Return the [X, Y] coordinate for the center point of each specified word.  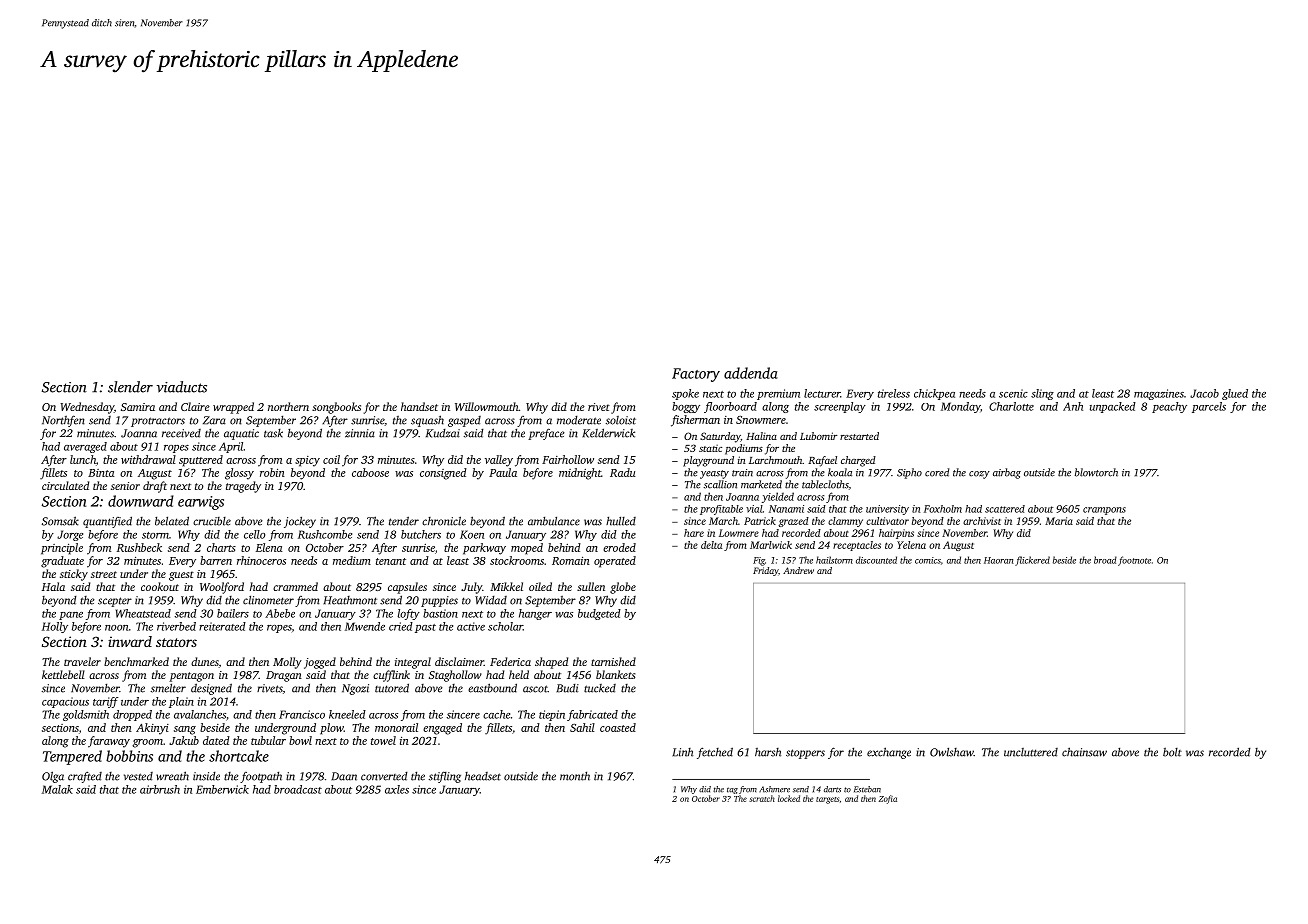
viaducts [182, 387]
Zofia [888, 799]
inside [206, 776]
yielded [778, 497]
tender [404, 521]
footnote [1134, 561]
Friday [765, 571]
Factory [696, 375]
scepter [115, 602]
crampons [1104, 511]
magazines [1159, 394]
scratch [762, 798]
